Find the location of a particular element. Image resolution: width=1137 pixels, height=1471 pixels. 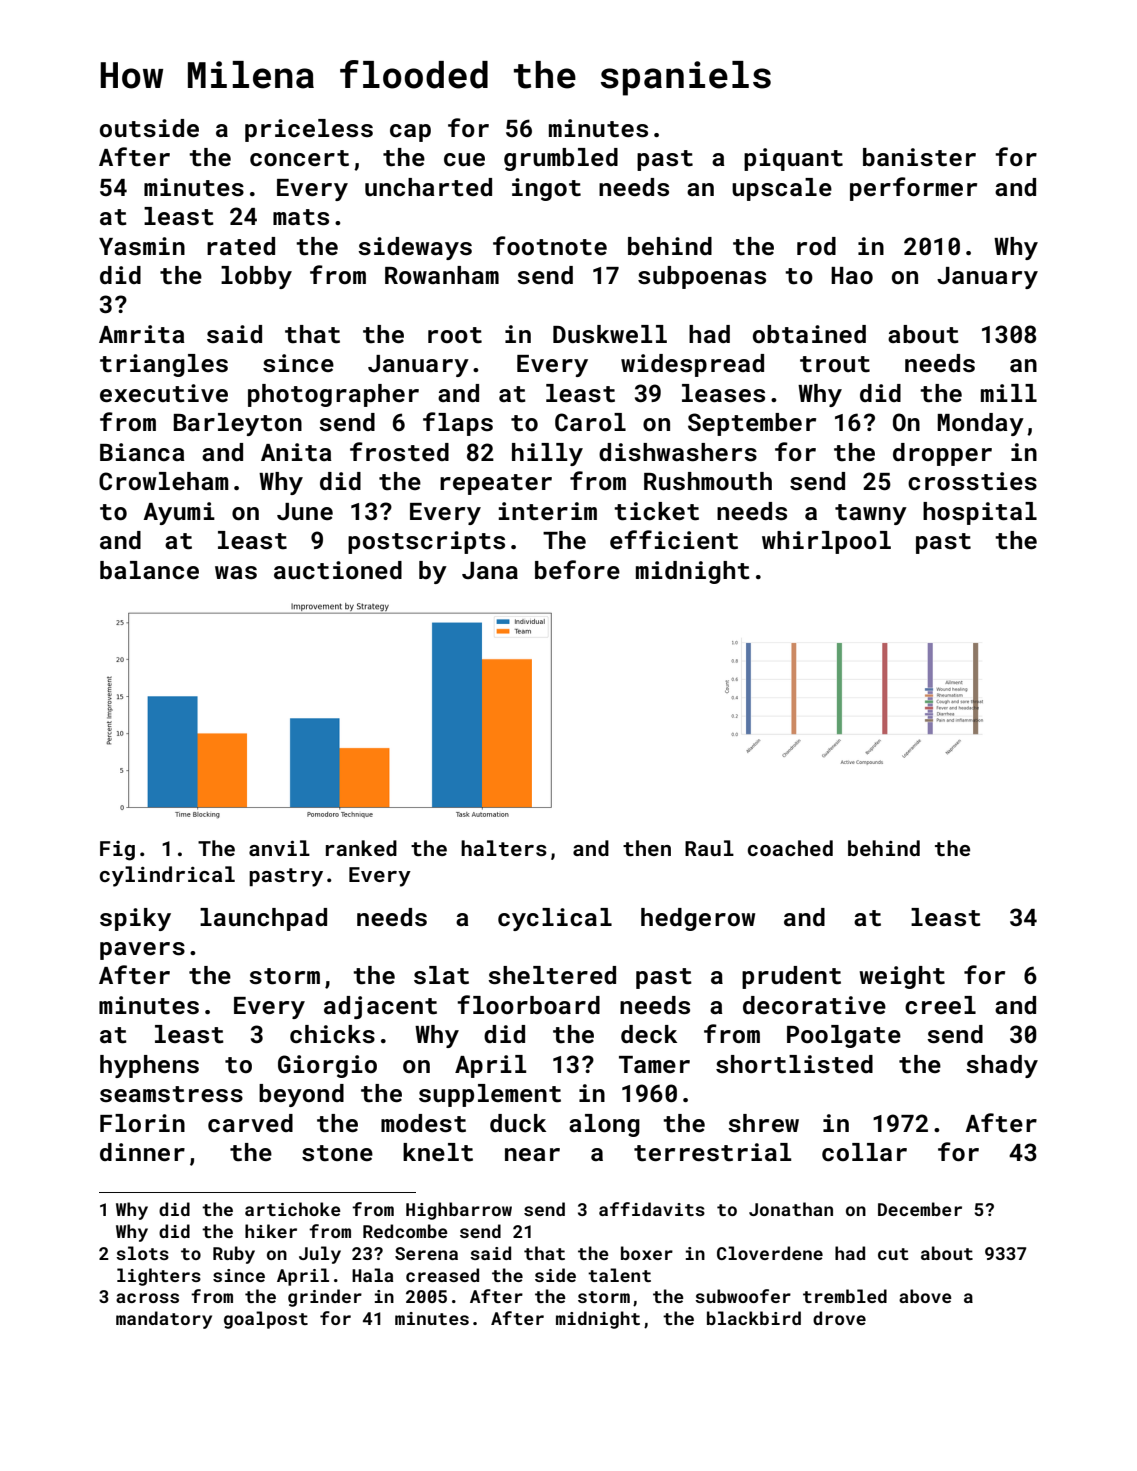

halters is located at coordinates (504, 848).
